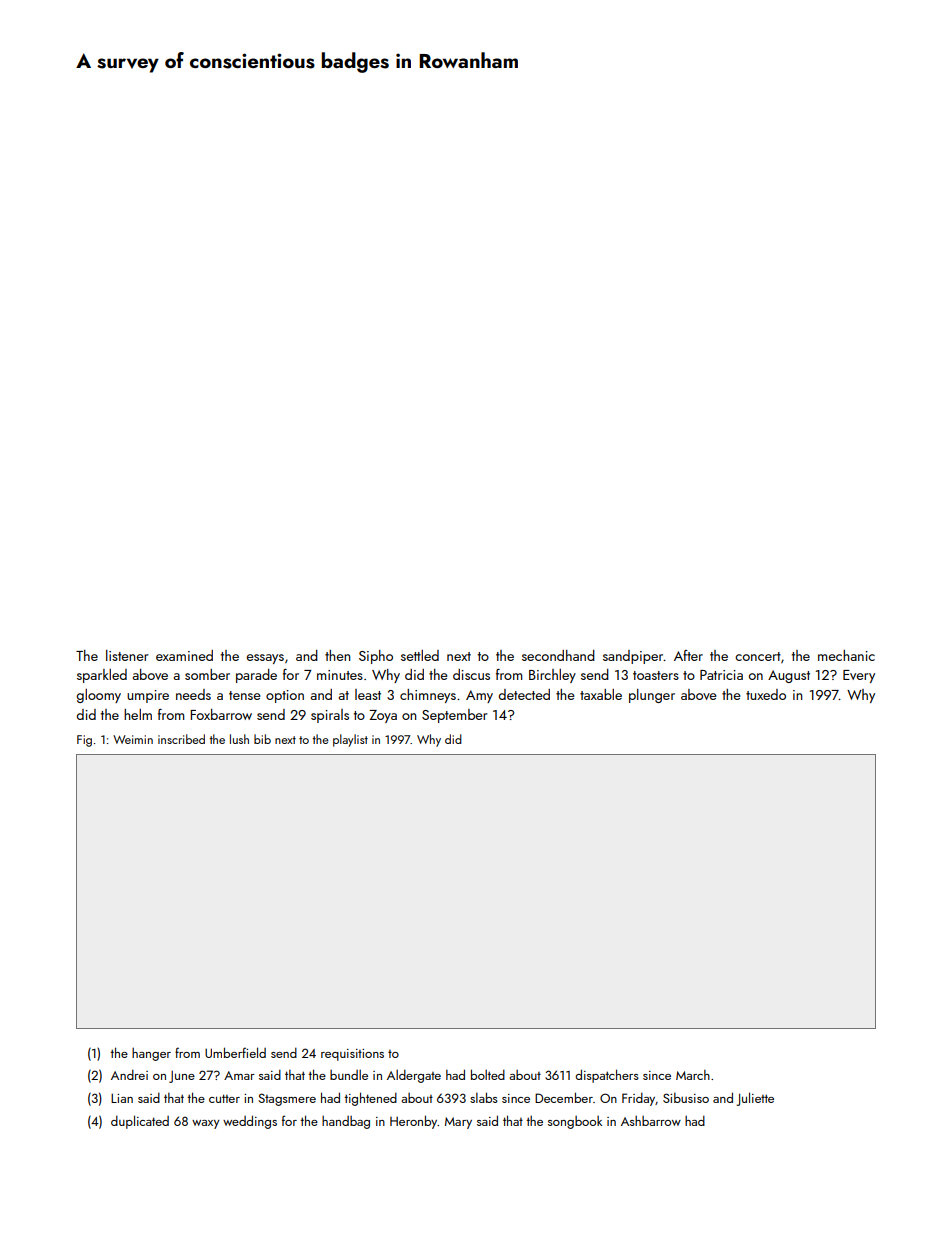 Image resolution: width=952 pixels, height=1233 pixels. I want to click on playlist, so click(350, 740).
